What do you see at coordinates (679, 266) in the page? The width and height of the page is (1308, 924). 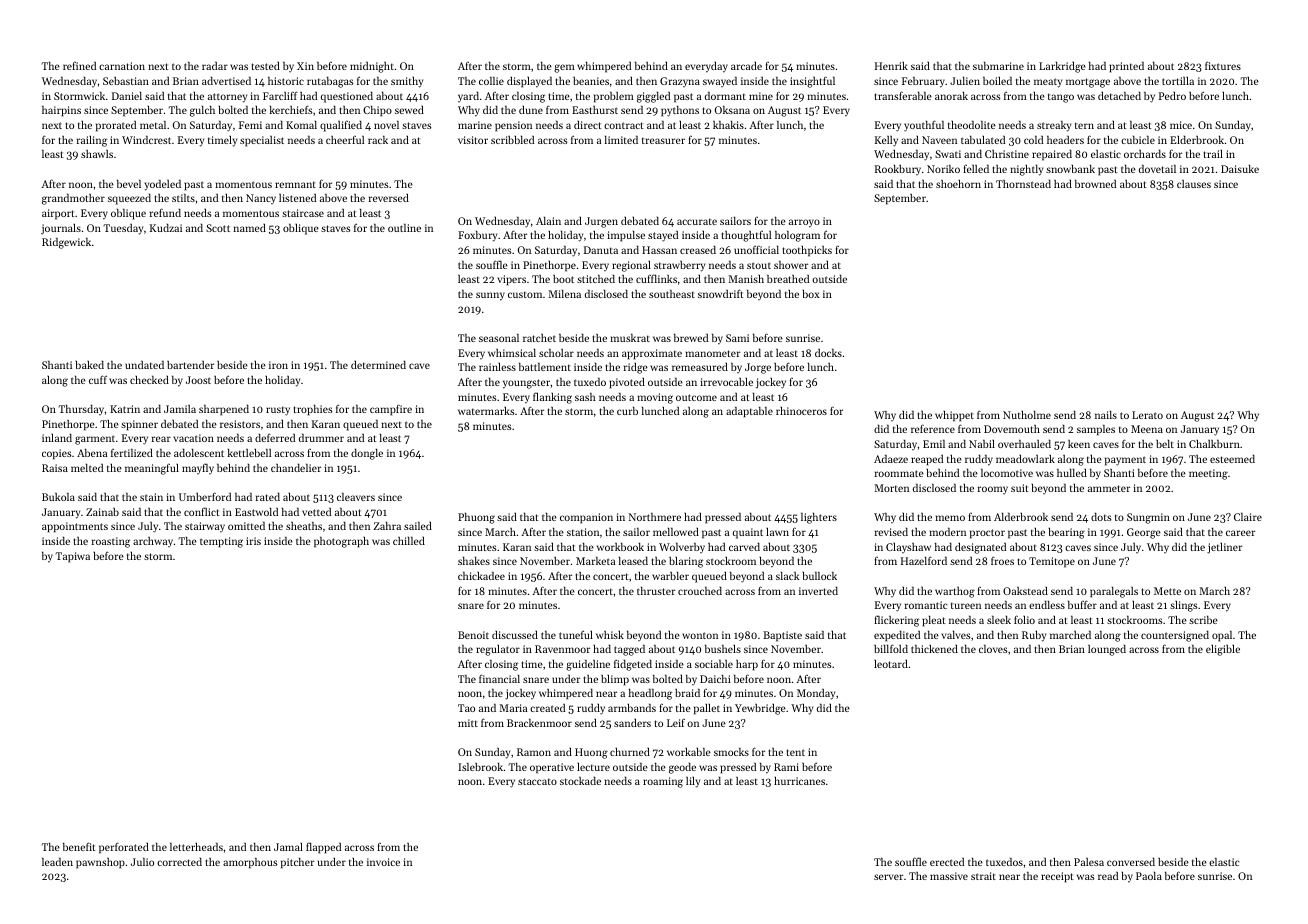 I see `strawberry` at bounding box center [679, 266].
